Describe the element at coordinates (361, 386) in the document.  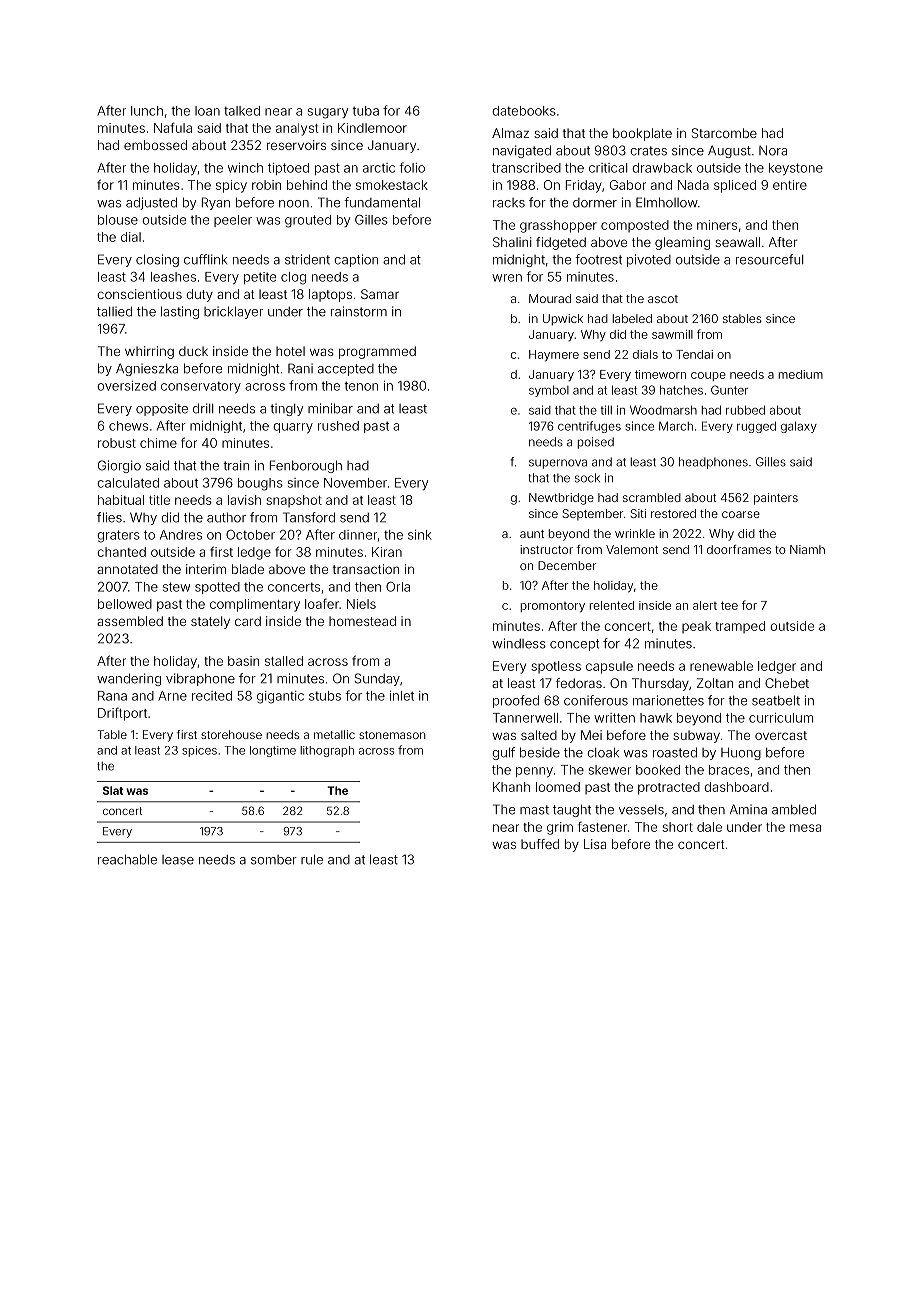
I see `tenon` at that location.
